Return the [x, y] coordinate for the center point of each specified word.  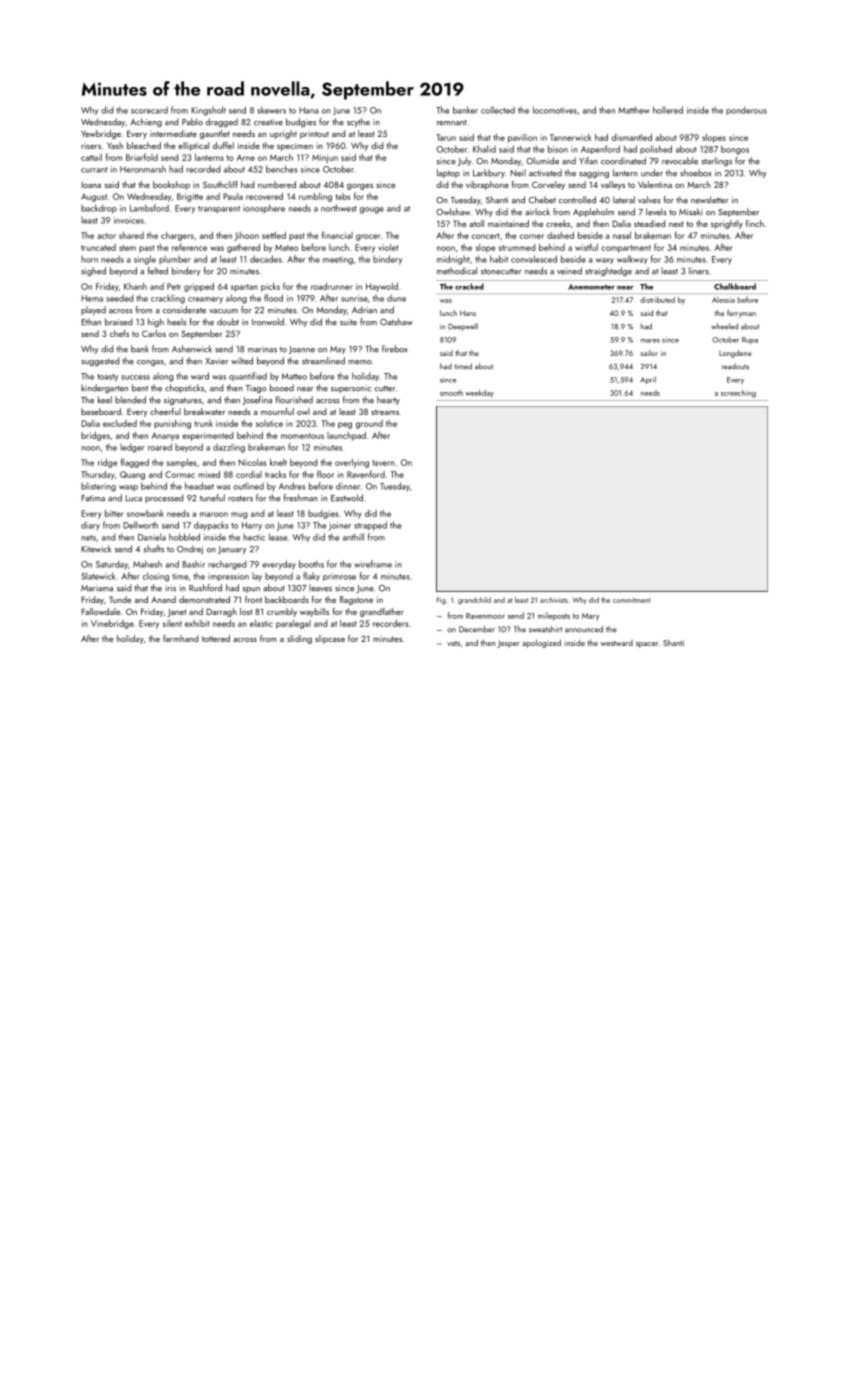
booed [282, 388]
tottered [216, 638]
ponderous [746, 110]
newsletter [710, 200]
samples [182, 463]
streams [385, 412]
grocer [368, 237]
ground [369, 424]
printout [314, 135]
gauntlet [215, 134]
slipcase [330, 639]
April [648, 380]
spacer [647, 645]
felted [157, 271]
